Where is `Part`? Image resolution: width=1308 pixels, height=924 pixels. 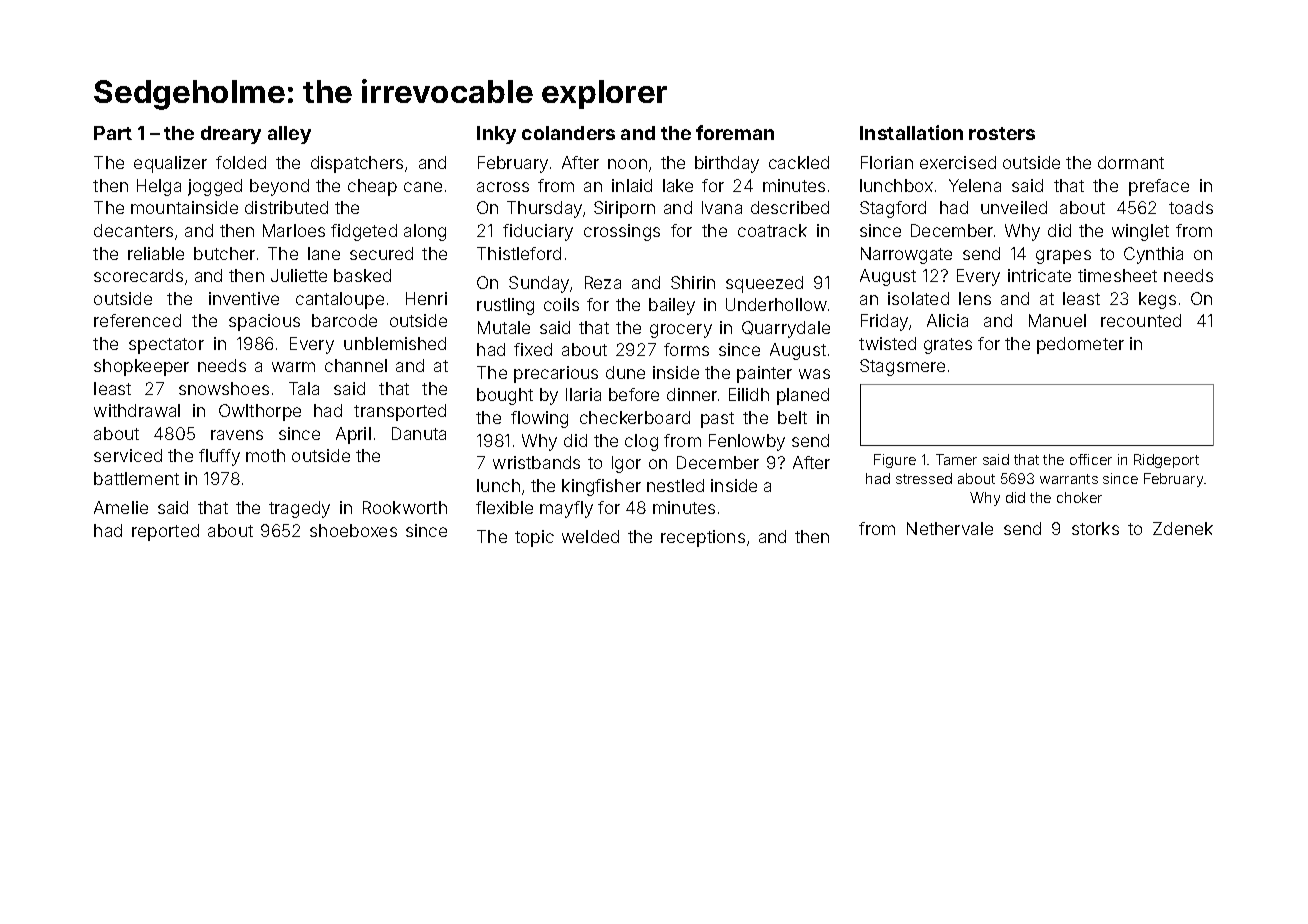
Part is located at coordinates (113, 133).
